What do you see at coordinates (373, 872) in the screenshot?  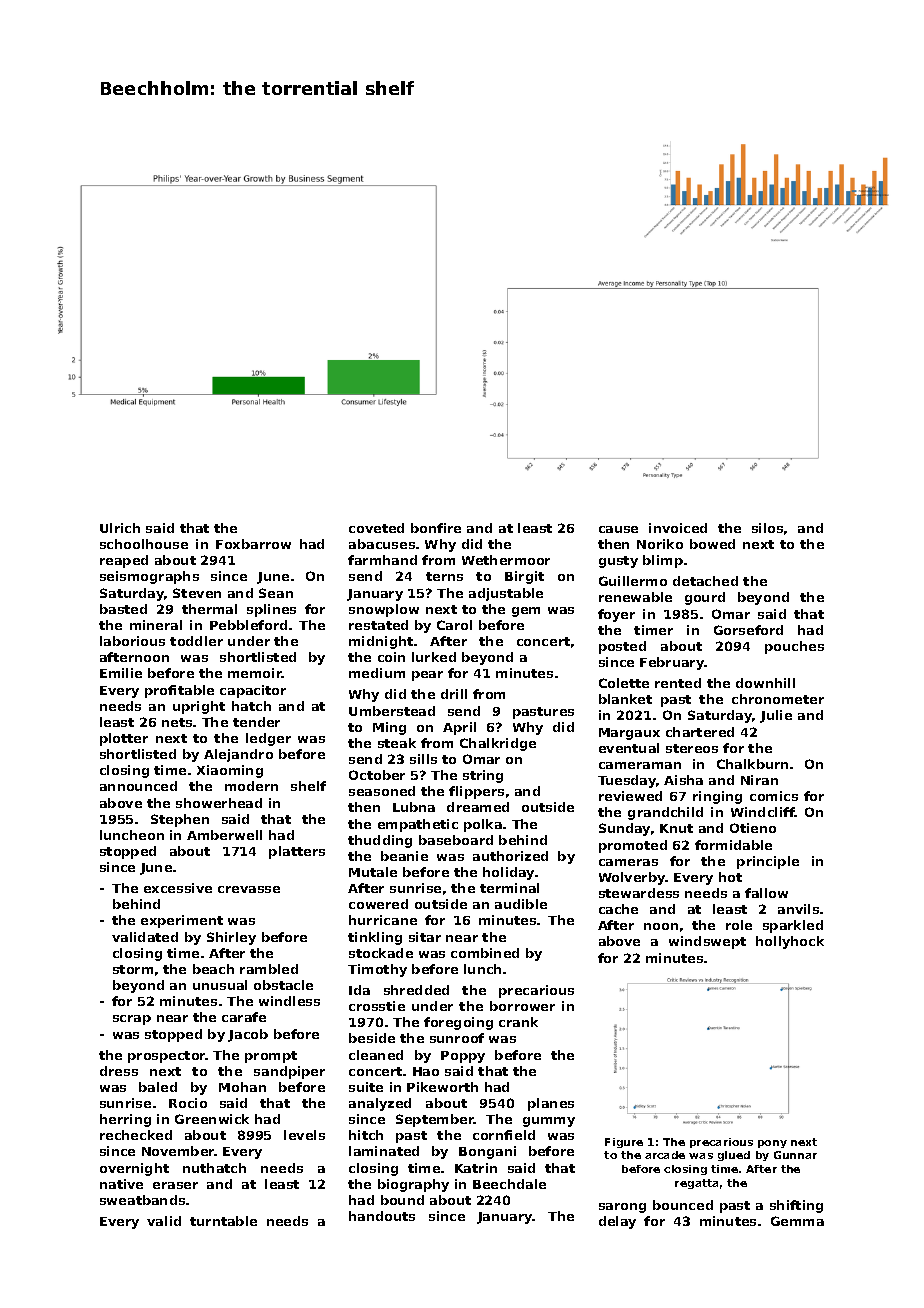 I see `Mutale` at bounding box center [373, 872].
